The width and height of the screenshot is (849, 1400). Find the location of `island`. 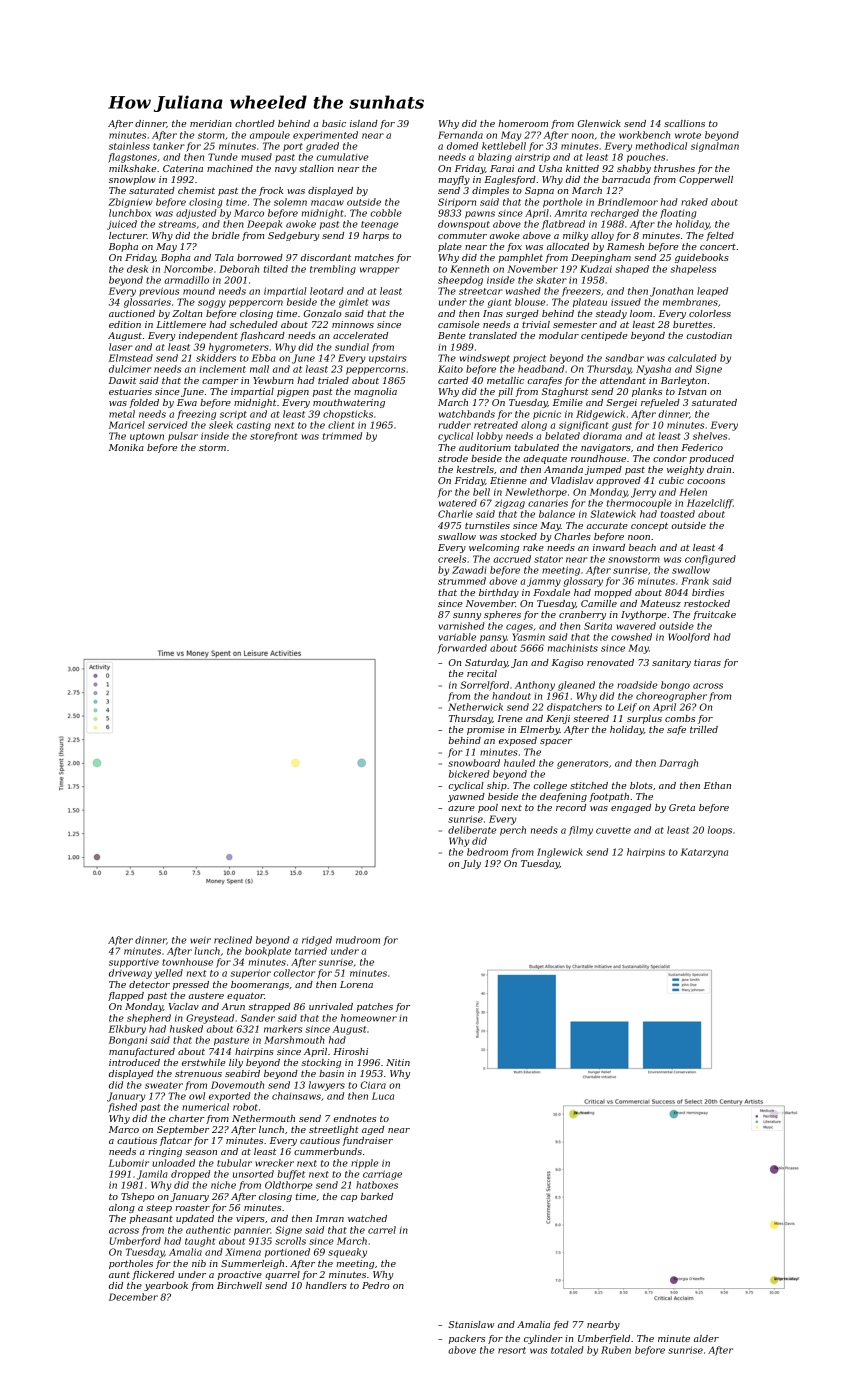

island is located at coordinates (364, 123).
